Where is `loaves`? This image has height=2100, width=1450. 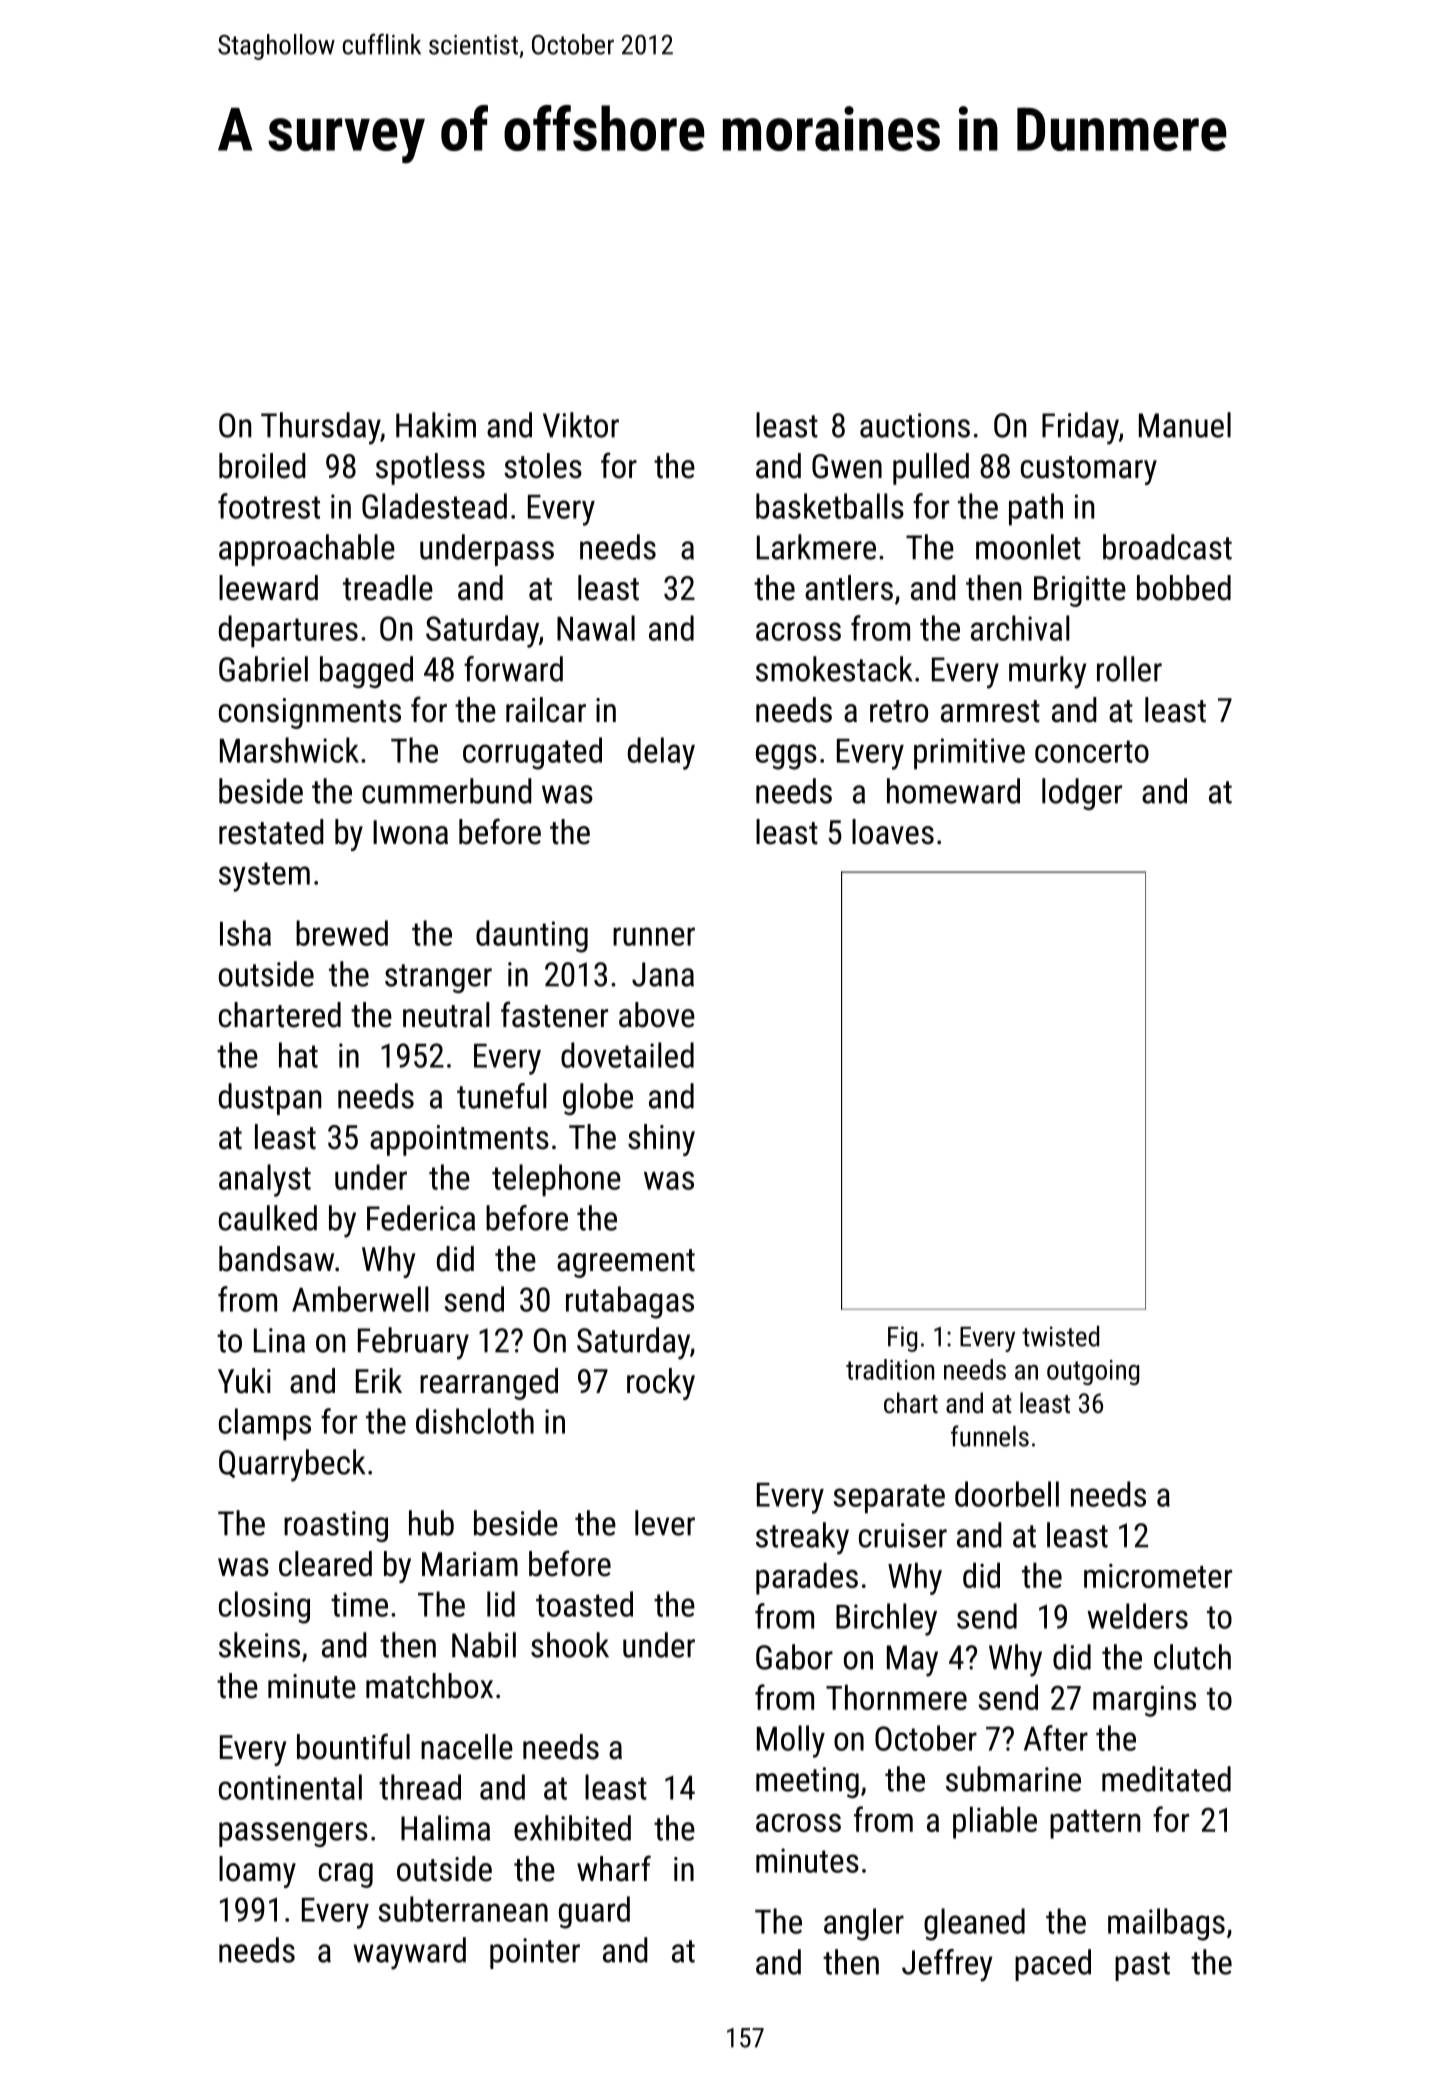
loaves is located at coordinates (893, 832).
